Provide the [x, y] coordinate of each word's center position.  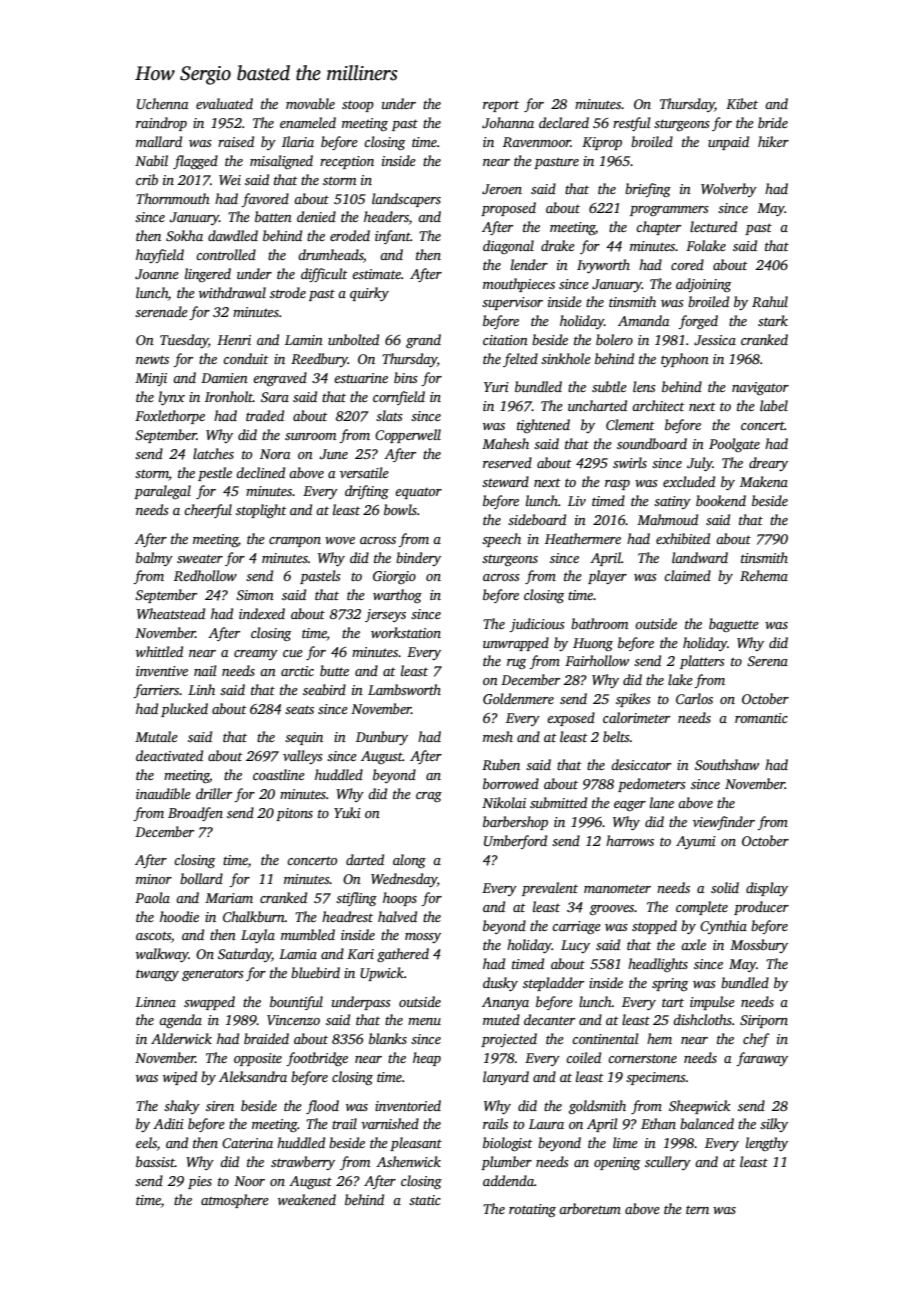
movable [310, 103]
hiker [773, 141]
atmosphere [235, 1201]
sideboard [537, 519]
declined [260, 472]
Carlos [694, 698]
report [501, 106]
